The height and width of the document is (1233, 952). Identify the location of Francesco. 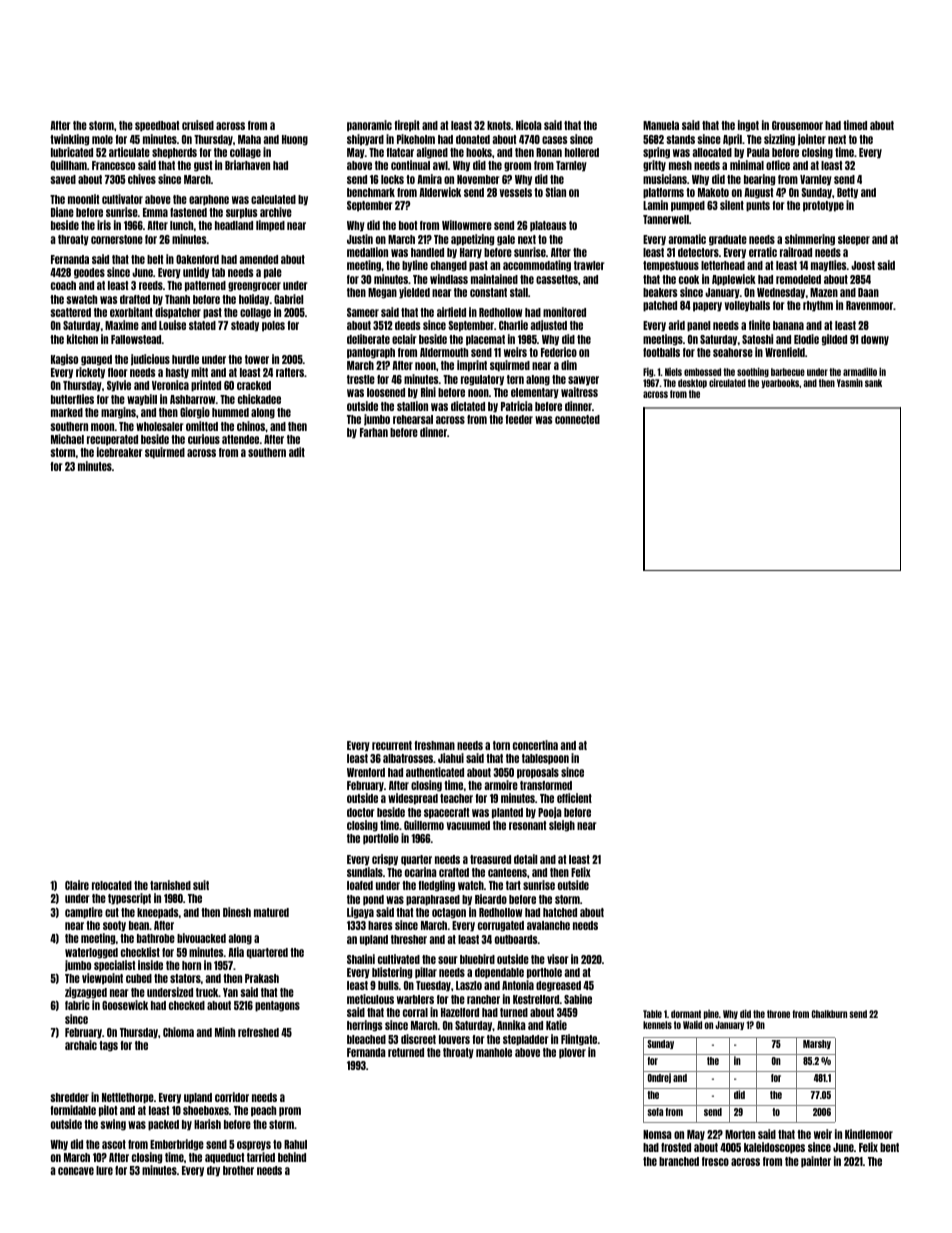
(113, 165).
